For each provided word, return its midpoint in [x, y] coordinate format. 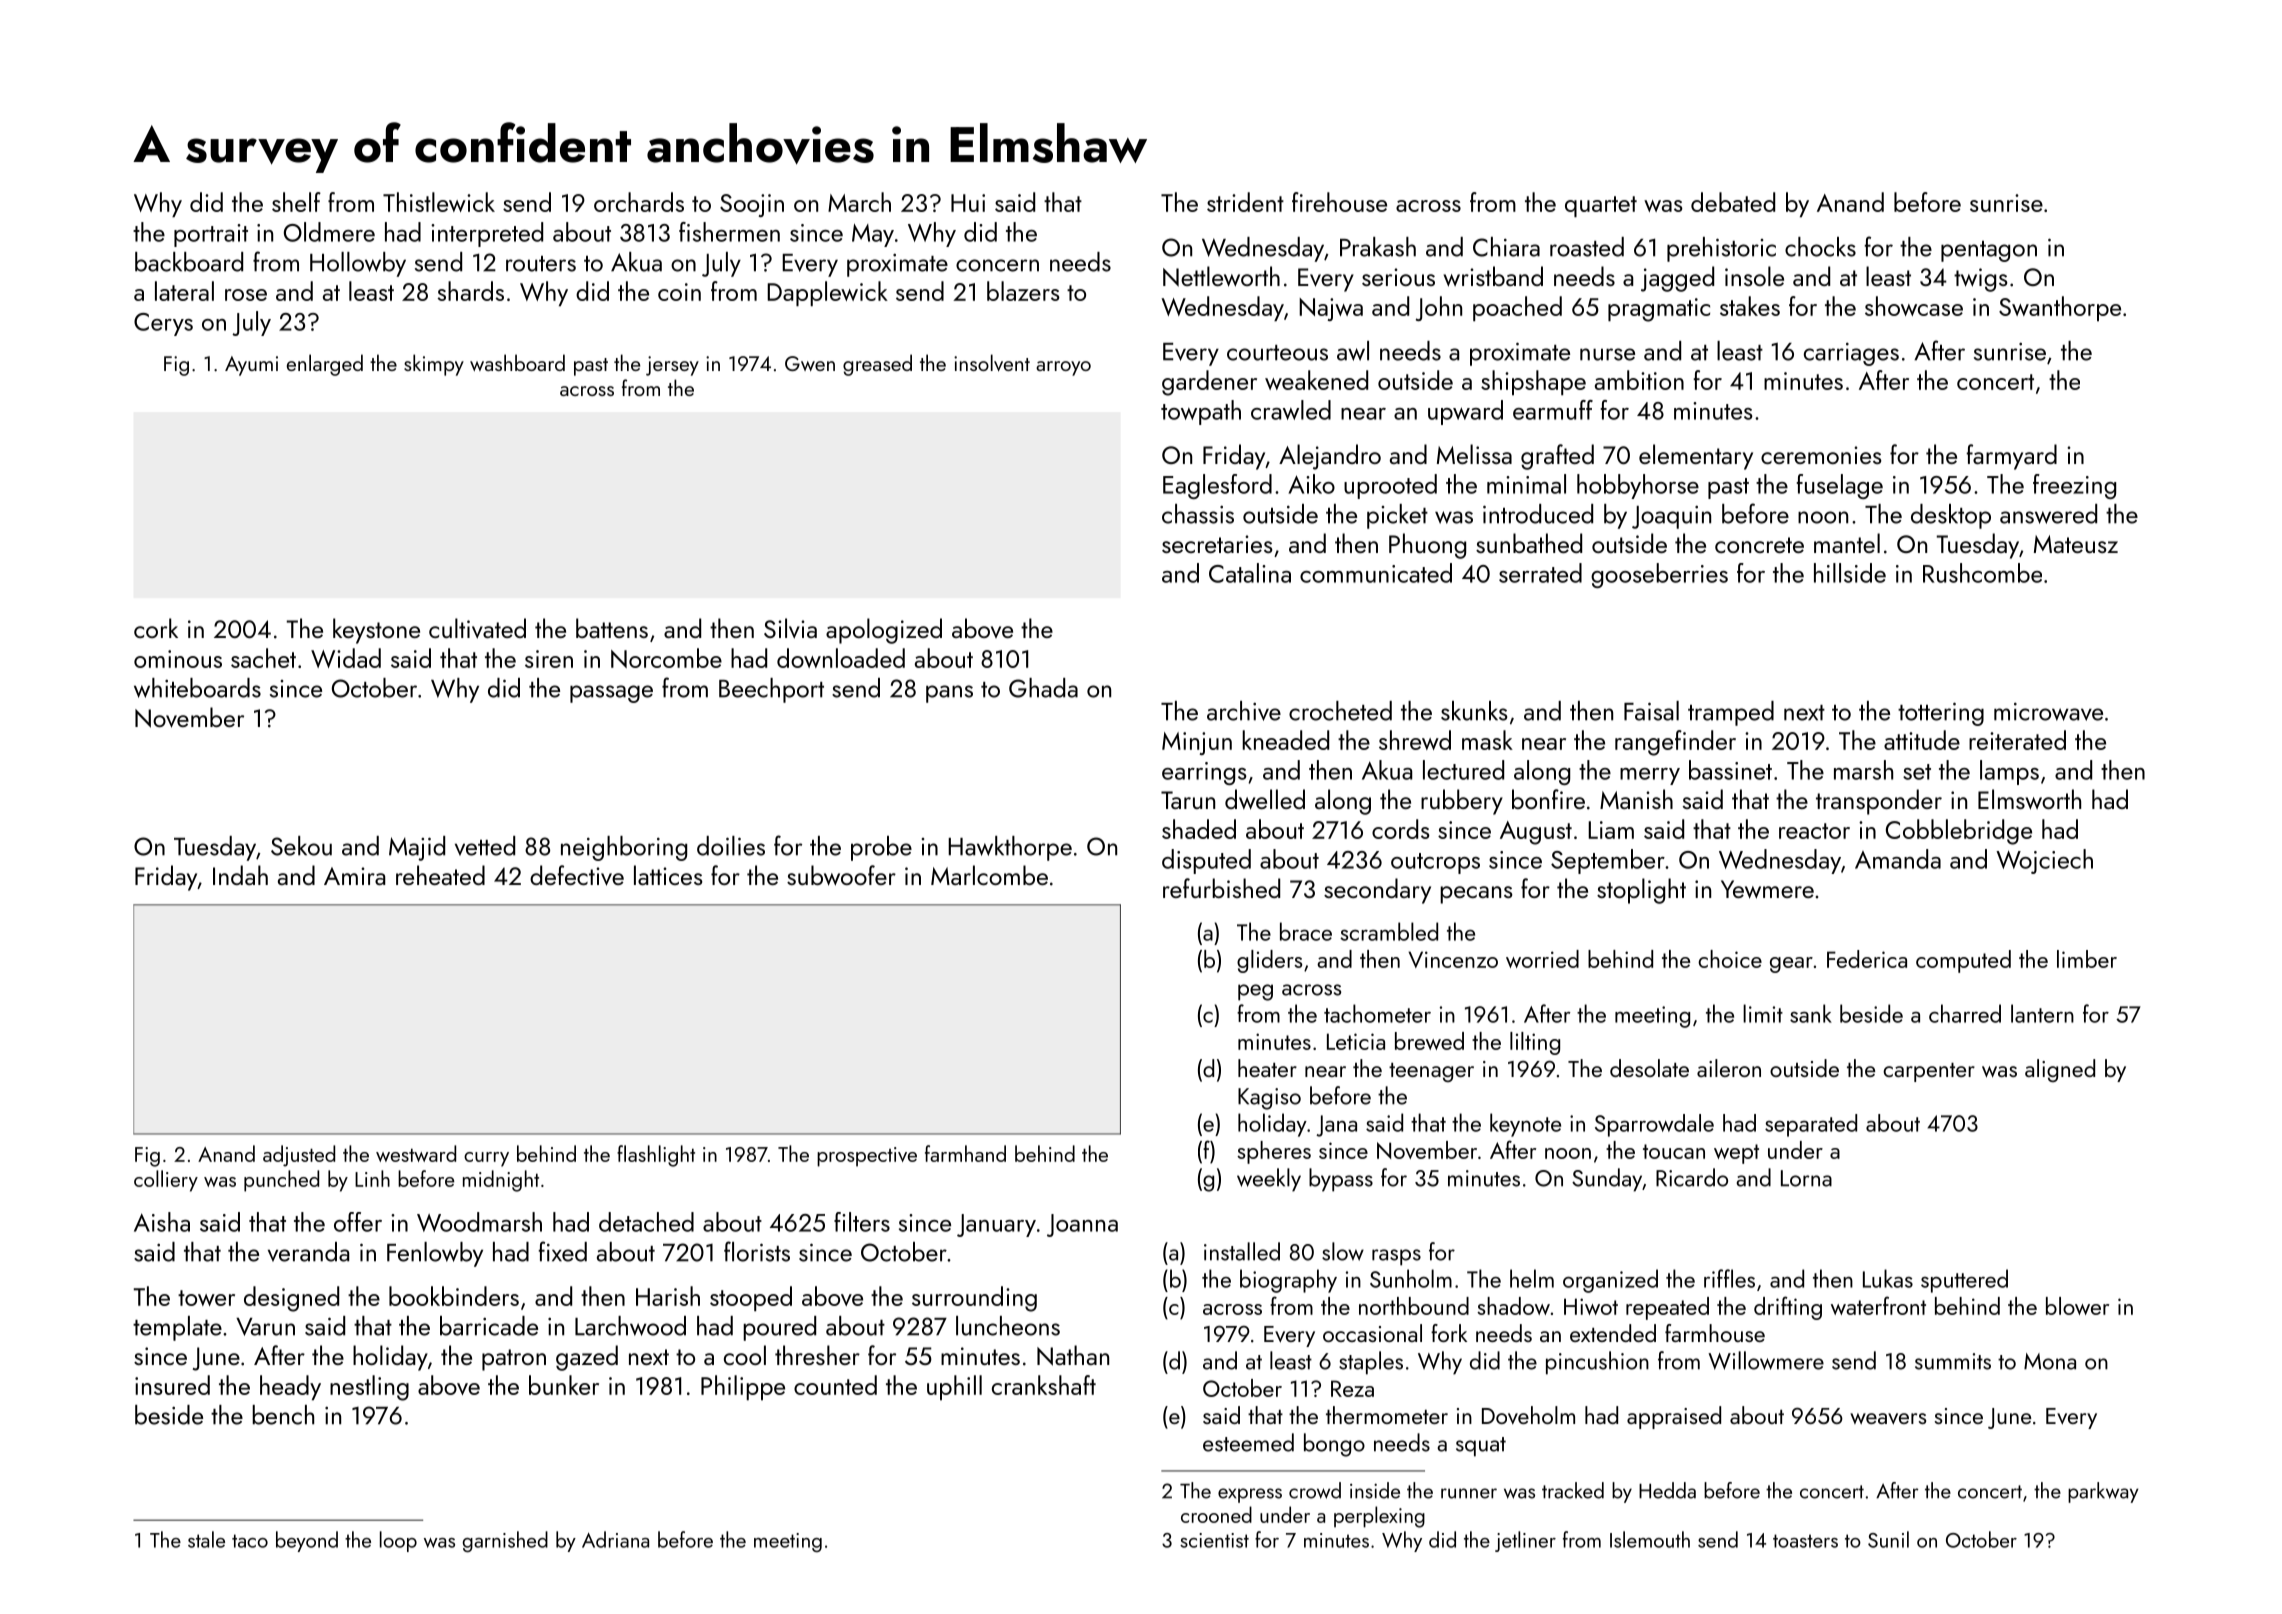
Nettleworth [1221, 276]
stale [206, 1539]
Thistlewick [439, 202]
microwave [2048, 712]
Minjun [1197, 743]
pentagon [1989, 251]
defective [577, 875]
